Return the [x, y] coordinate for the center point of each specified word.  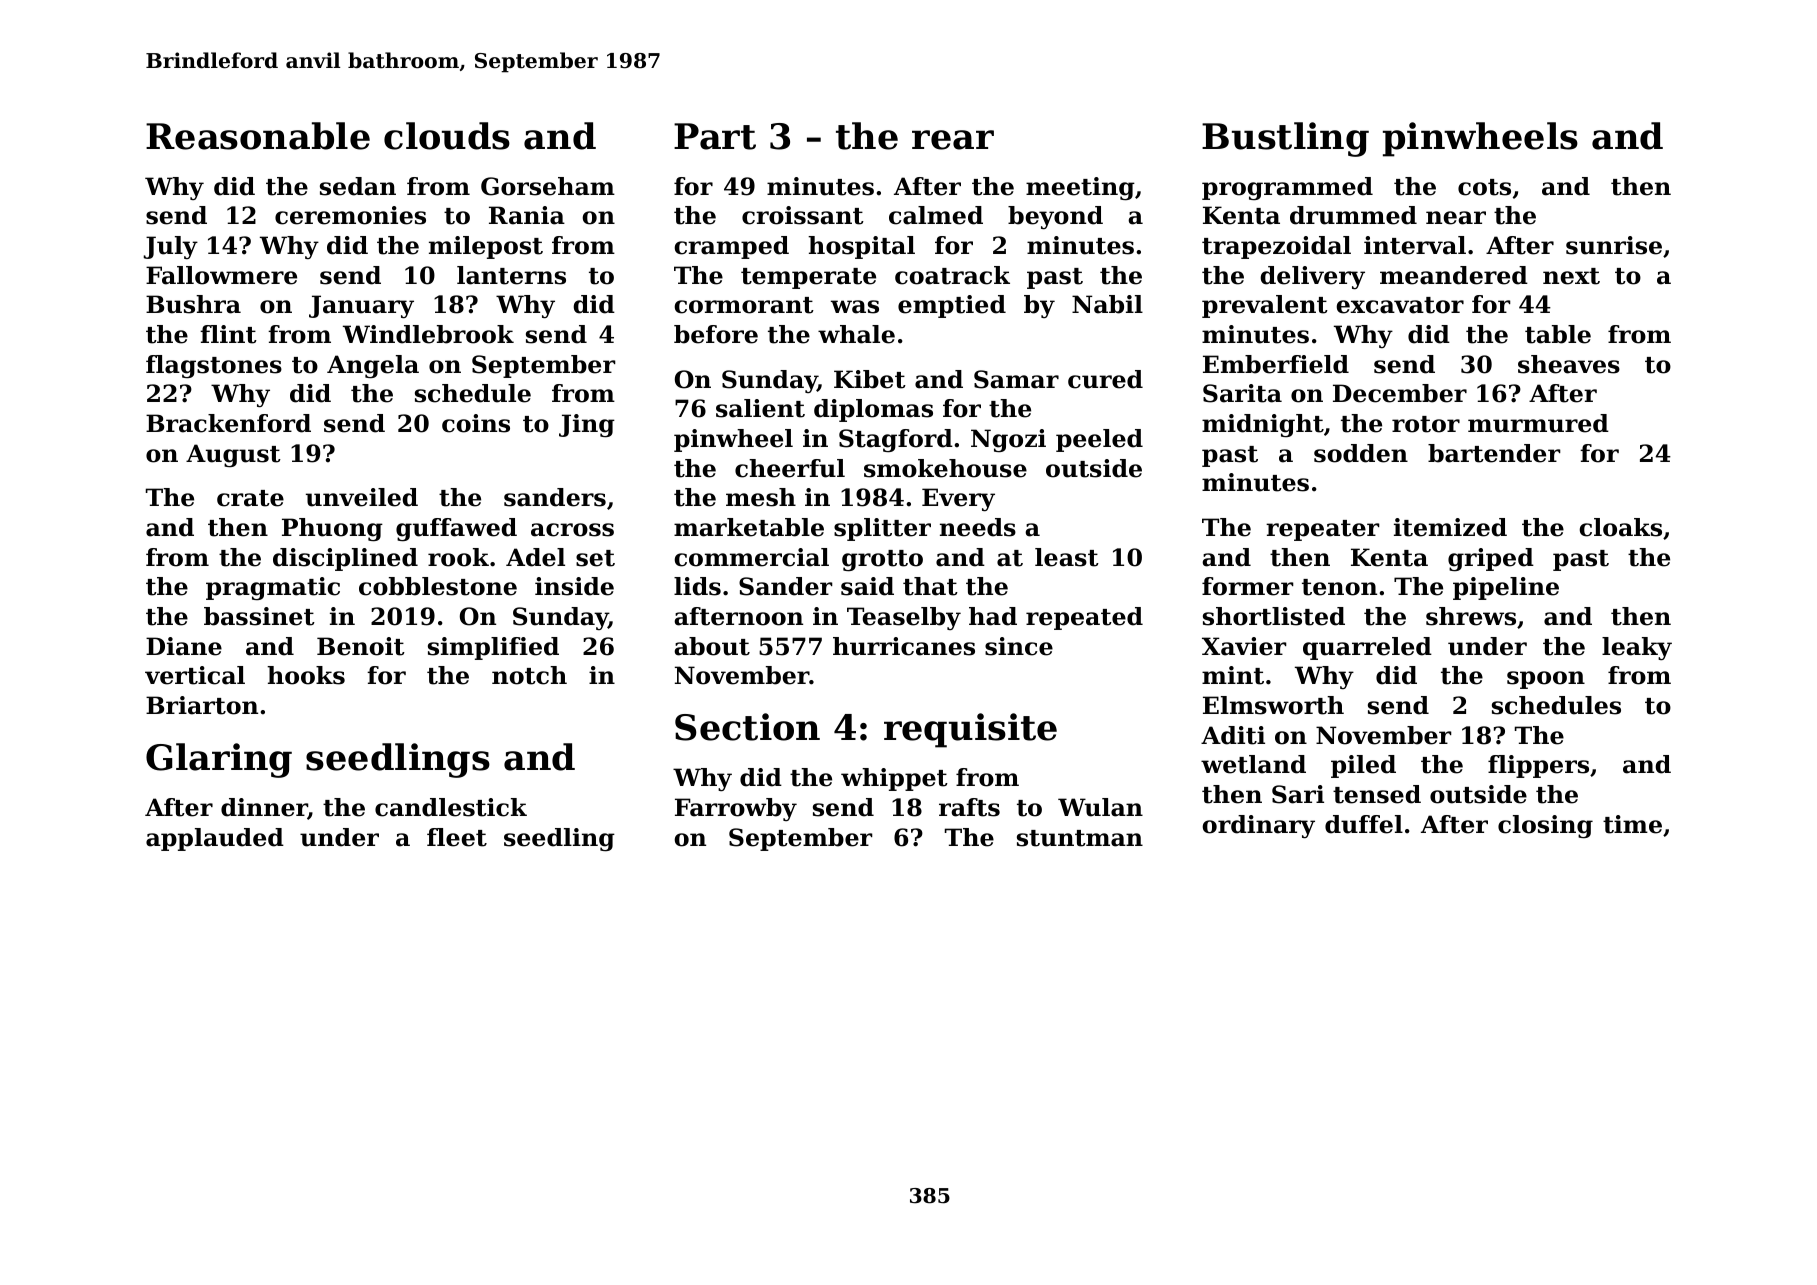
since [1019, 646]
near [1456, 218]
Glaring [219, 760]
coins [476, 423]
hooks [306, 675]
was [855, 307]
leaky [1637, 648]
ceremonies [350, 215]
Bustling [1285, 139]
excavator [1400, 305]
